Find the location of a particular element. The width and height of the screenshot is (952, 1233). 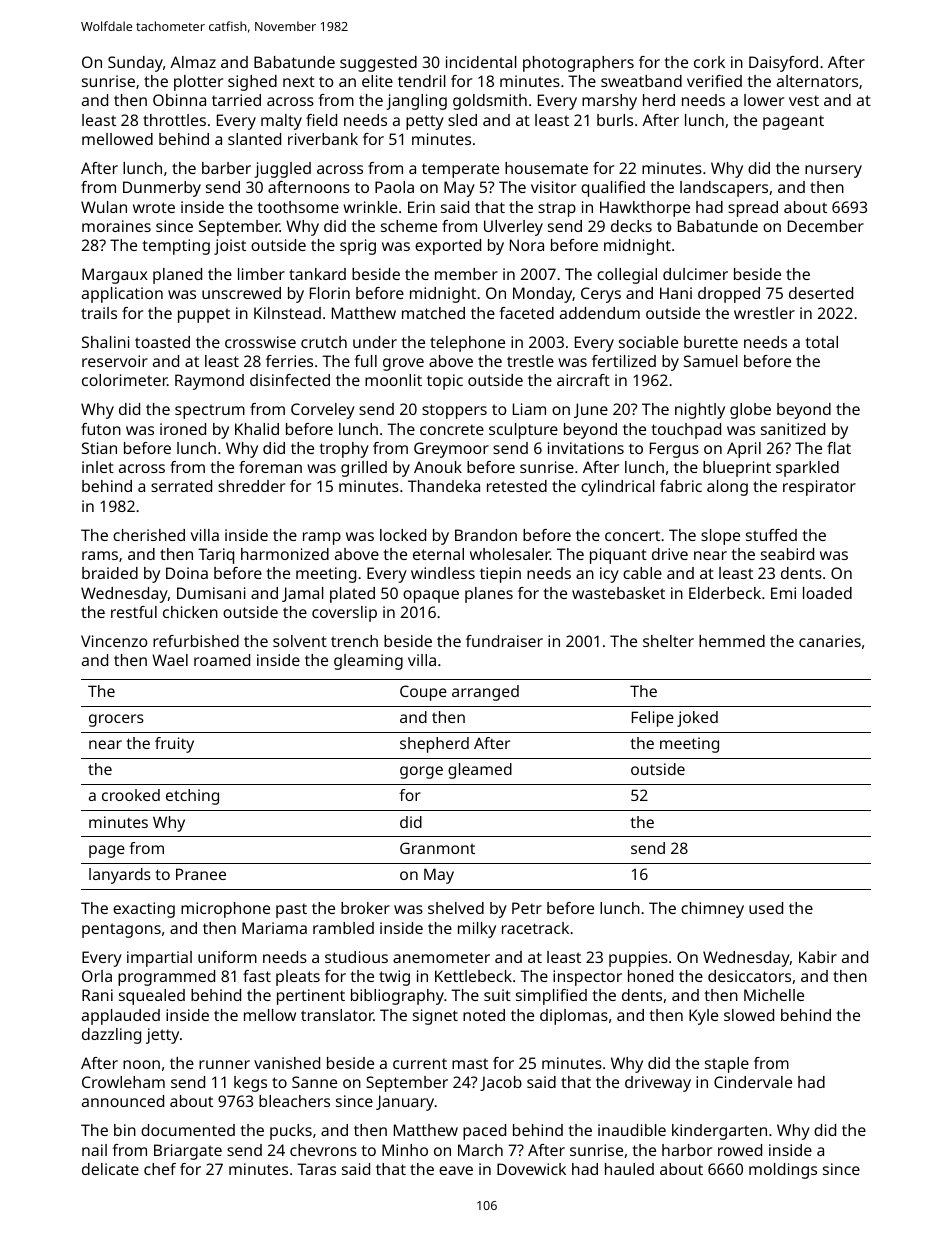

moldings is located at coordinates (783, 1171).
